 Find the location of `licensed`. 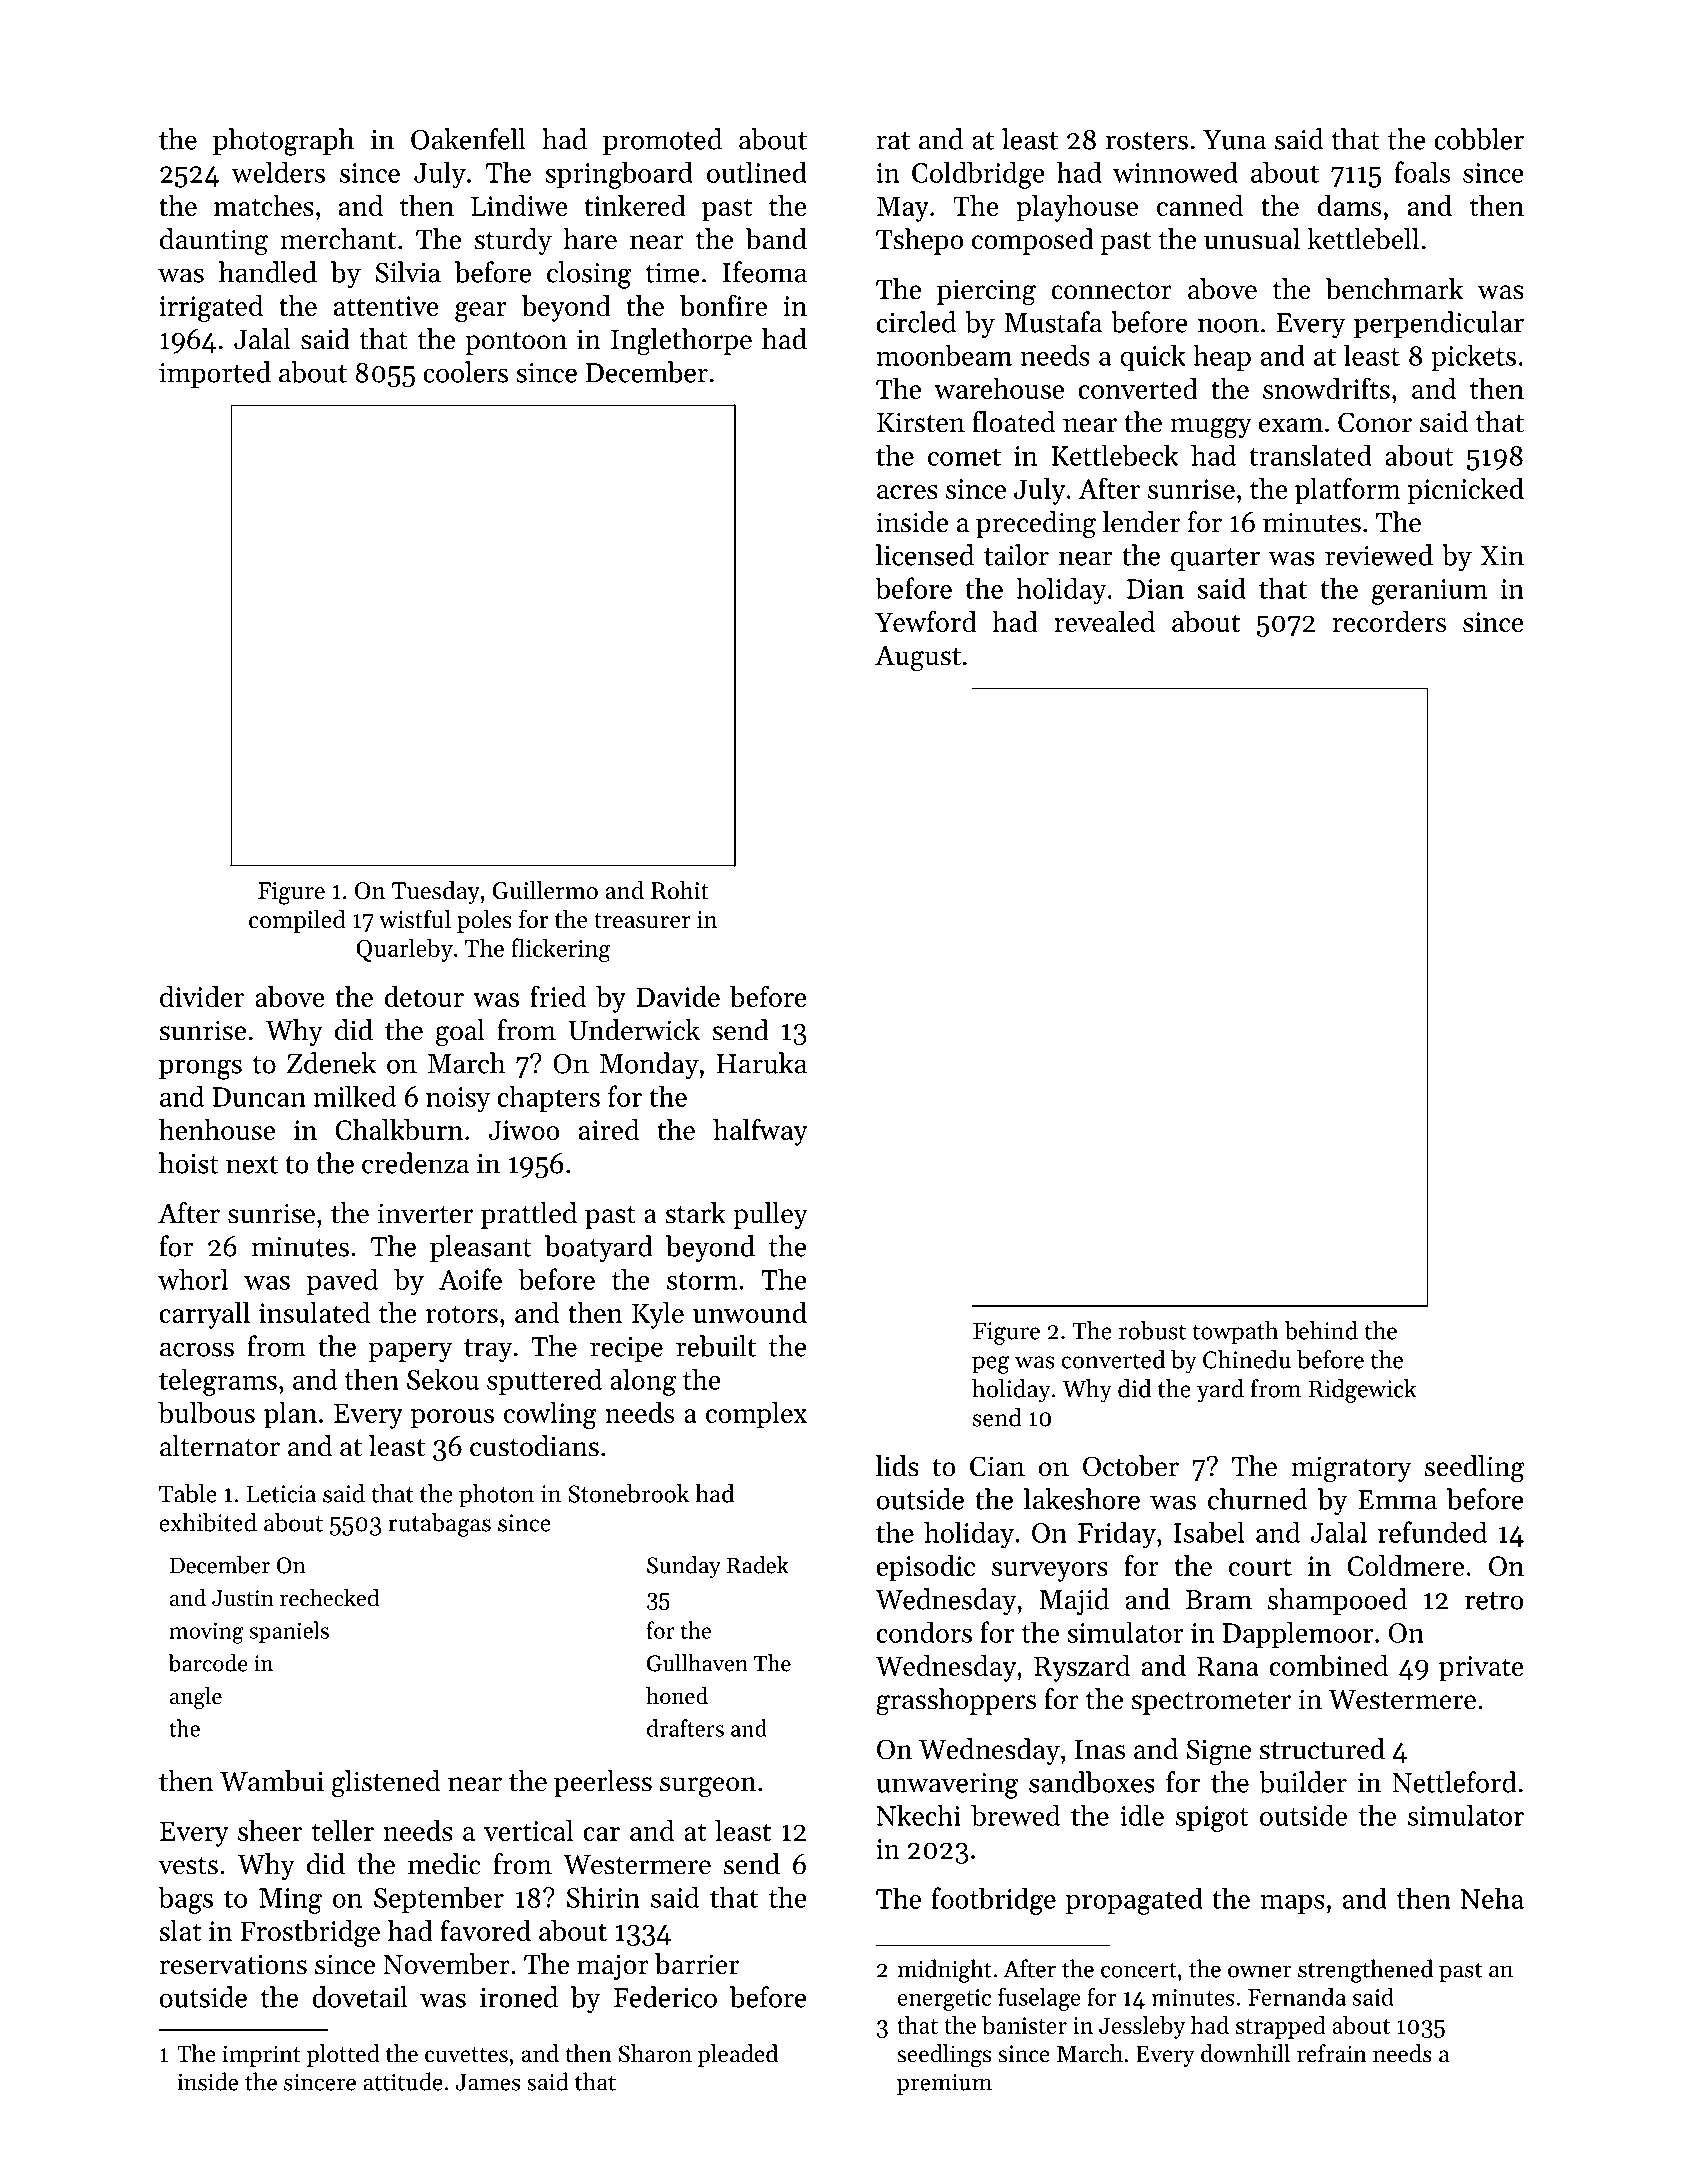

licensed is located at coordinates (925, 555).
